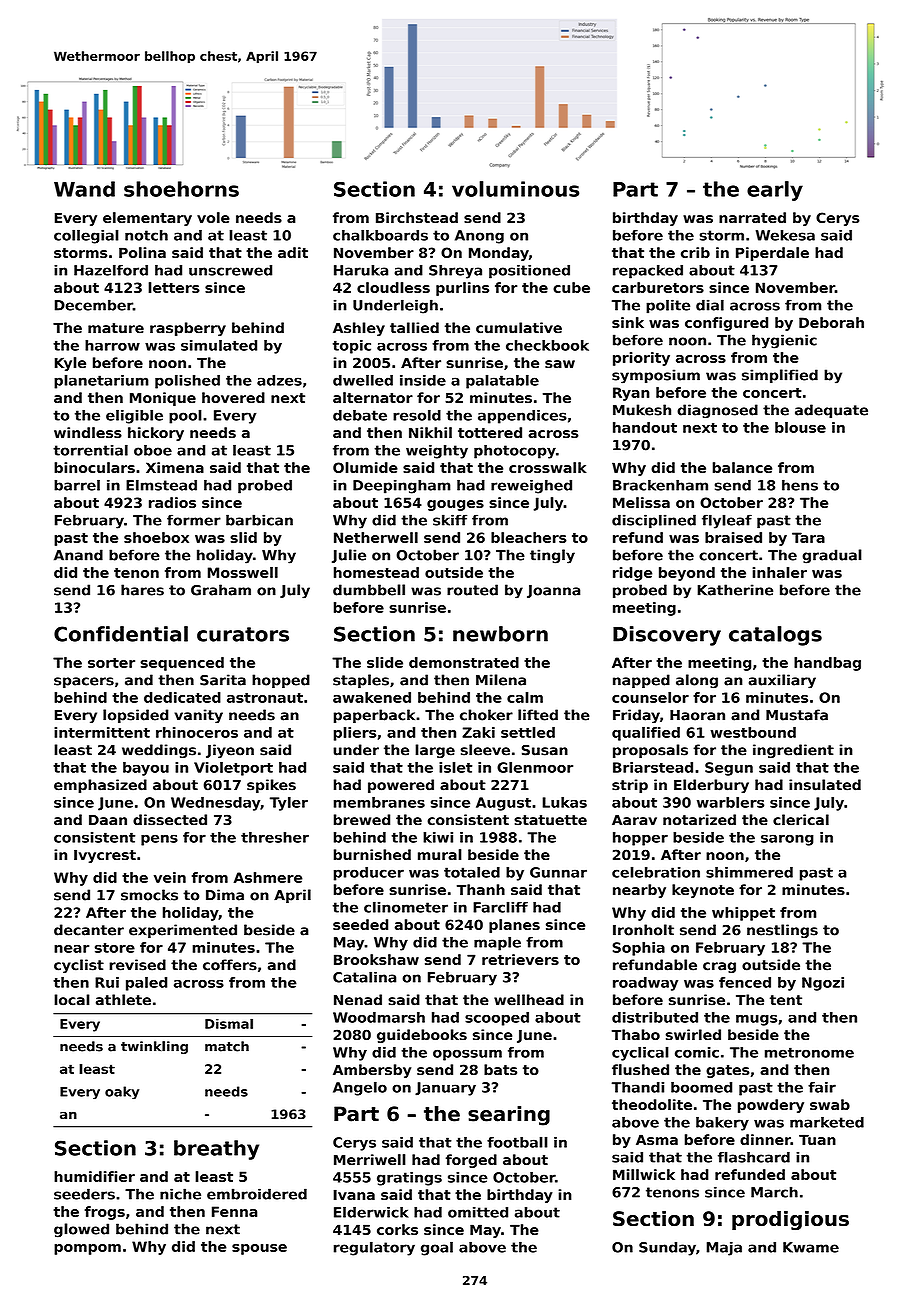 The image size is (924, 1308). Describe the element at coordinates (372, 854) in the screenshot. I see `burnished` at that location.
